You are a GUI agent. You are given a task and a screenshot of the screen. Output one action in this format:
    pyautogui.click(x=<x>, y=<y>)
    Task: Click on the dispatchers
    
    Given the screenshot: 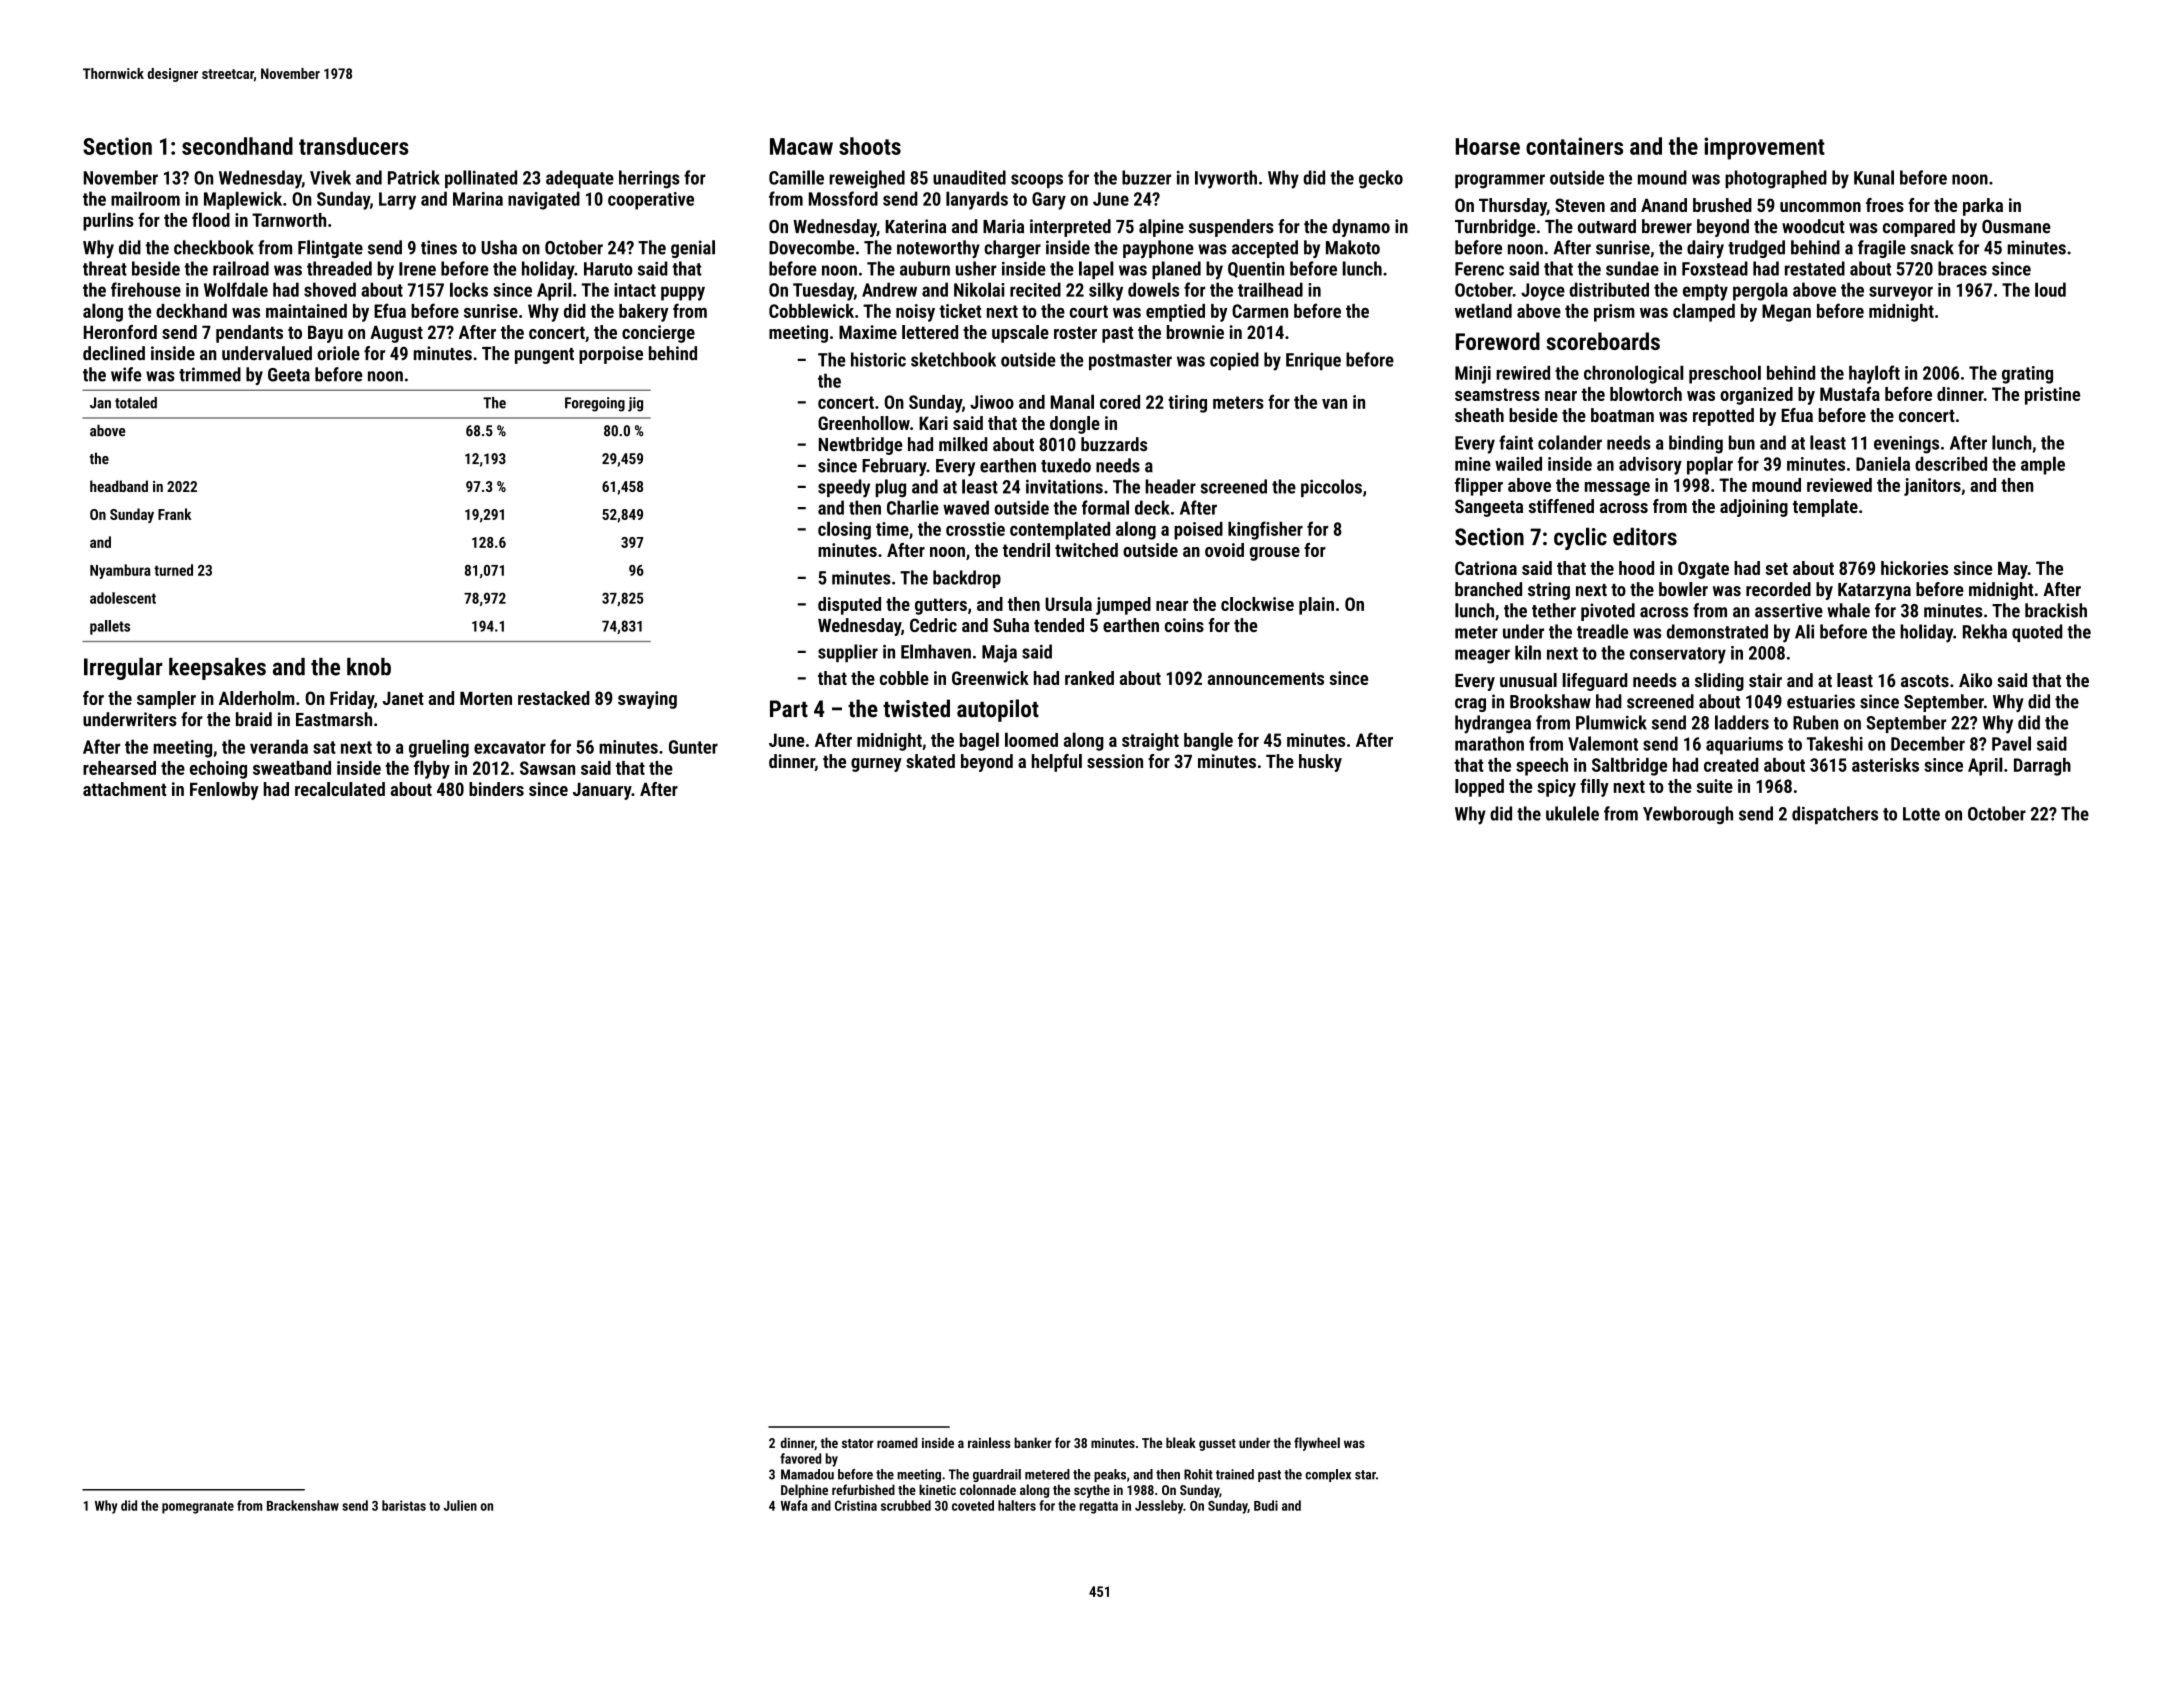 What is the action you would take?
    pyautogui.click(x=1835, y=815)
